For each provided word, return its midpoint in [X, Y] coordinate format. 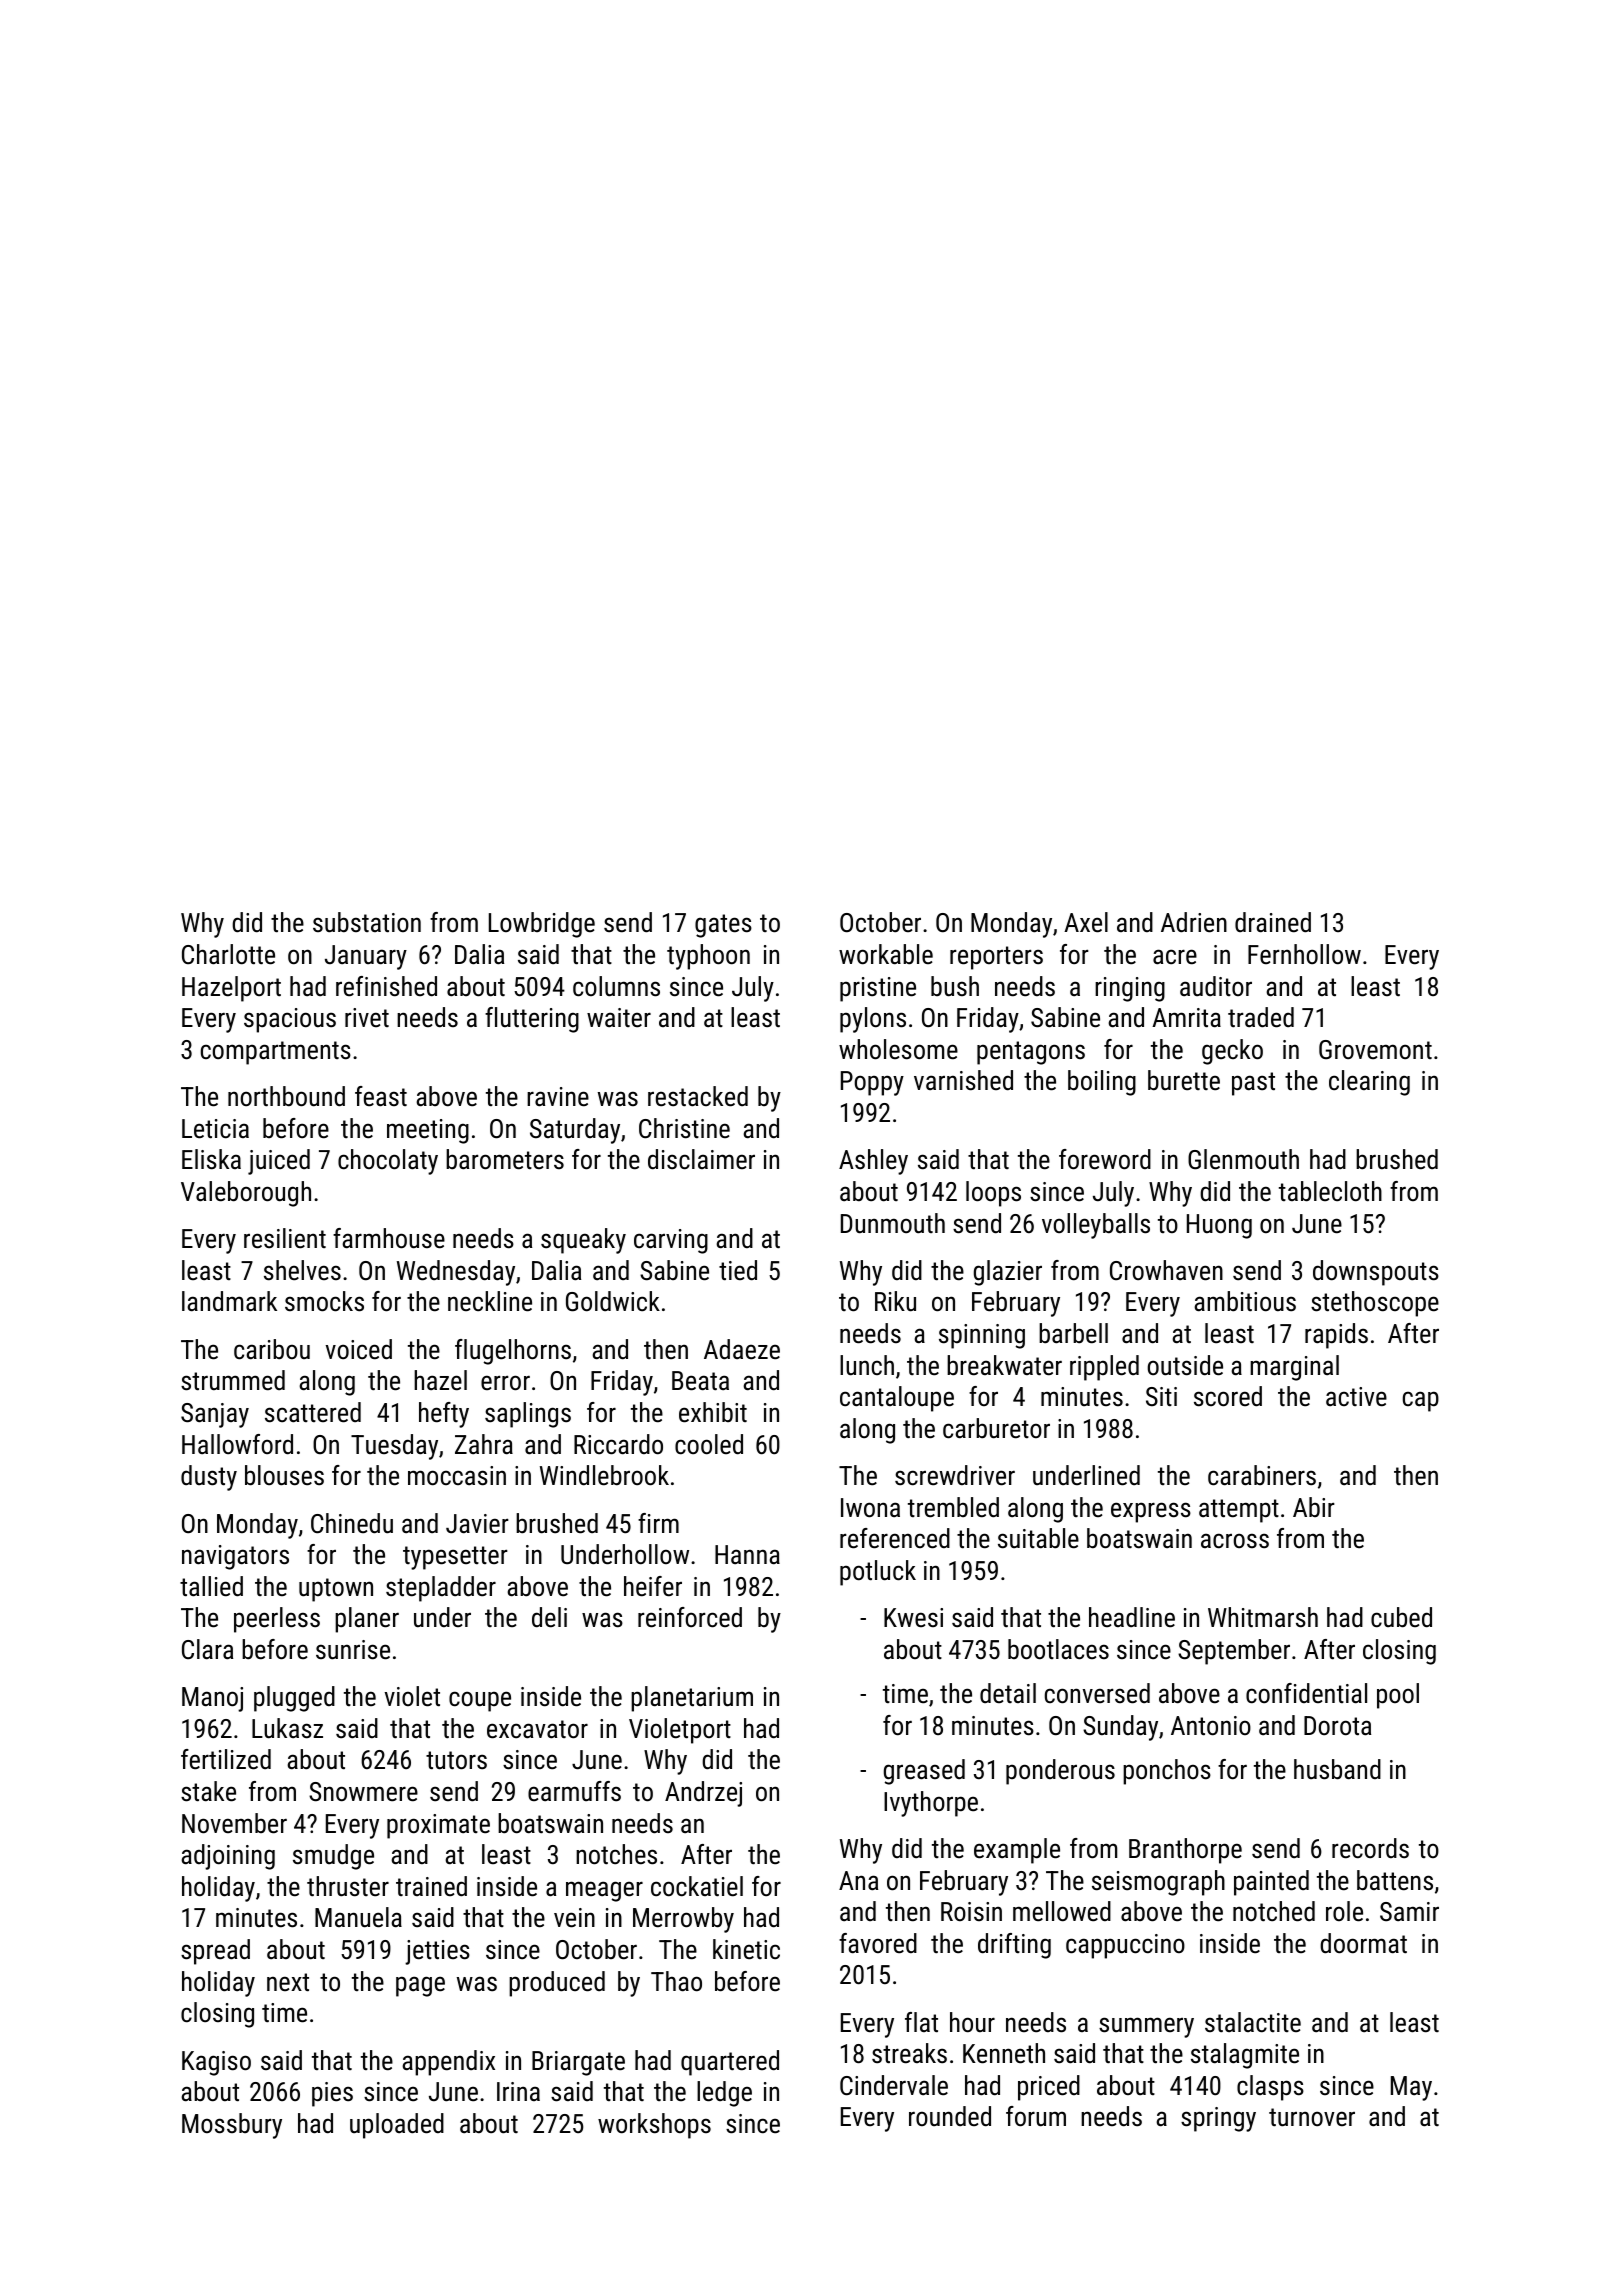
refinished [386, 986]
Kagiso [216, 2063]
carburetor [996, 1428]
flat [921, 2022]
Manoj [212, 1699]
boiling [1102, 1083]
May [1411, 2088]
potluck [878, 1573]
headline [1132, 1617]
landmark [229, 1301]
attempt [1239, 1511]
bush [955, 986]
